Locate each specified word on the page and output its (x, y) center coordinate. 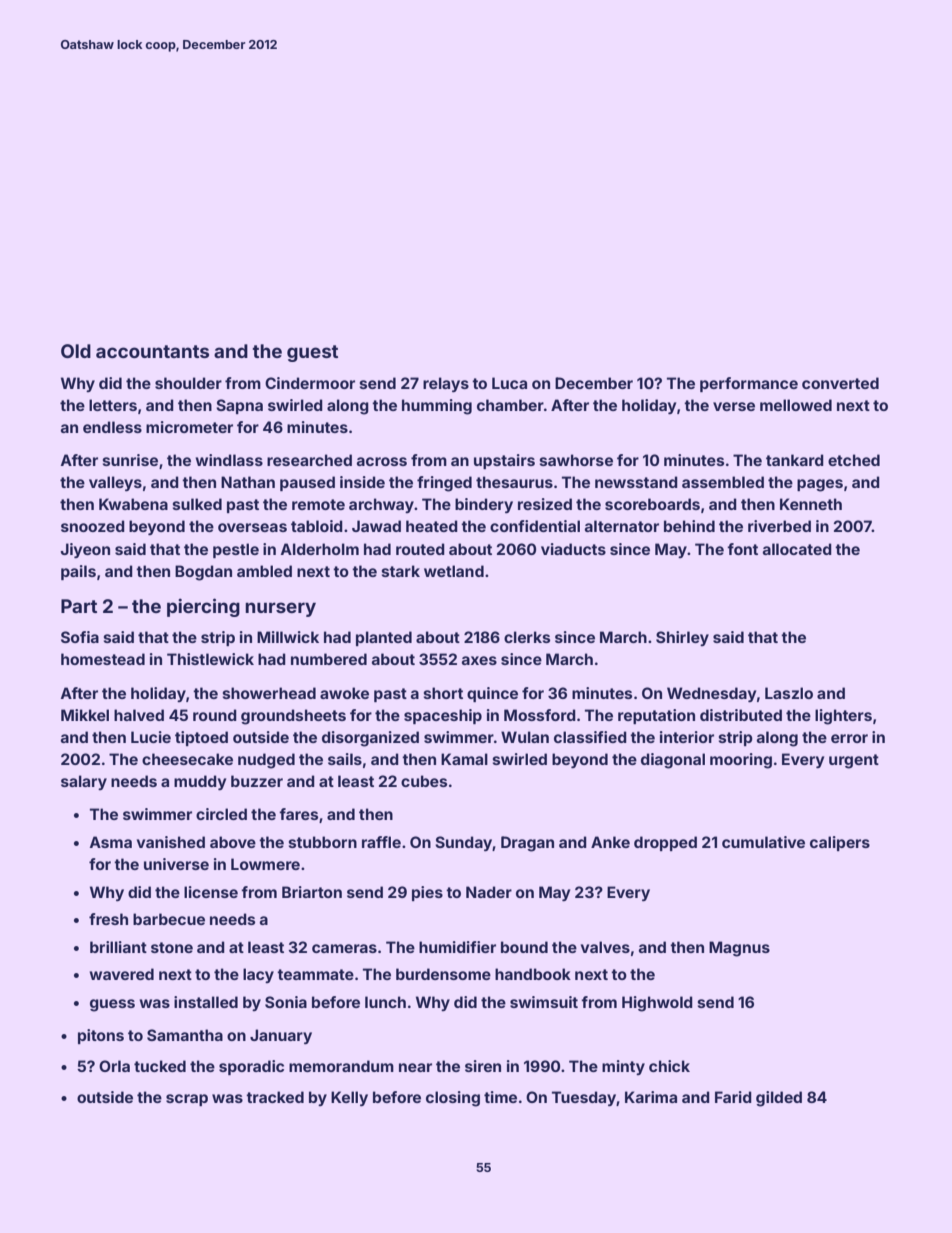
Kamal (464, 759)
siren (483, 1066)
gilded (779, 1099)
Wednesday (711, 694)
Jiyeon (85, 550)
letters (113, 405)
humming (437, 407)
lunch (385, 1002)
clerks (527, 637)
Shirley (682, 638)
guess (112, 1005)
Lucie (151, 737)
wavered (122, 974)
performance (749, 384)
